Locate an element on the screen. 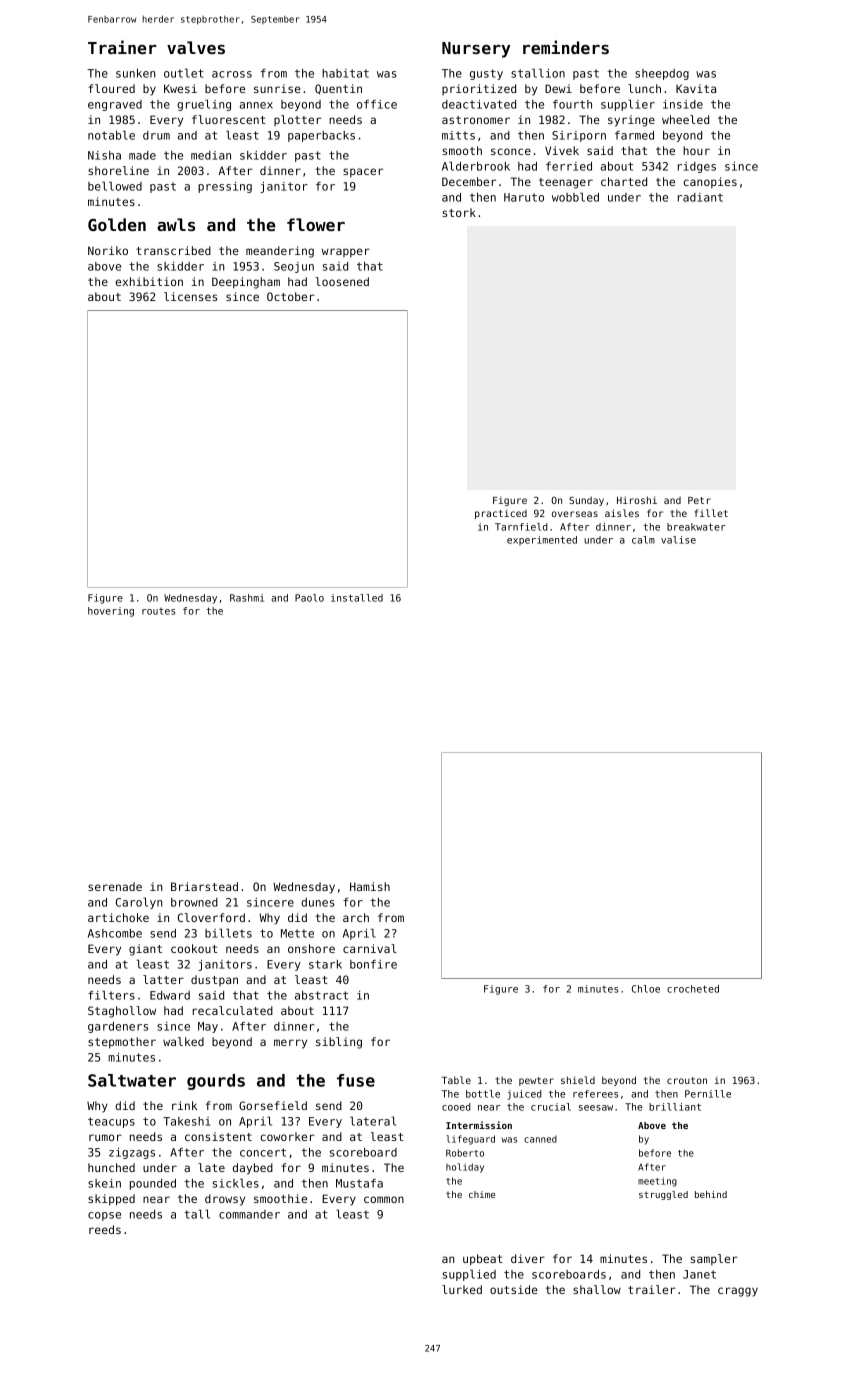  loosened is located at coordinates (342, 281).
